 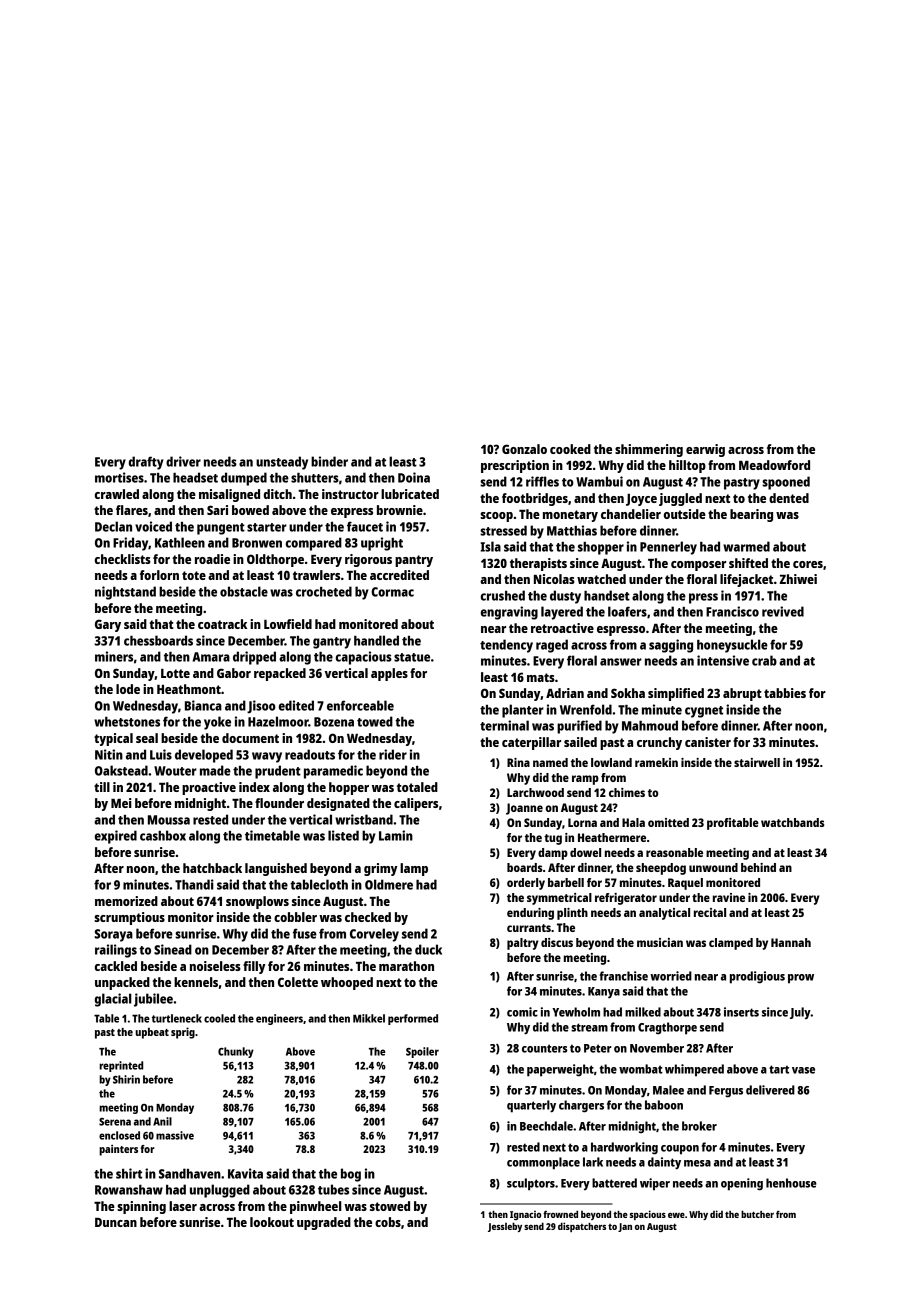 I want to click on Jessleby, so click(x=505, y=1227).
